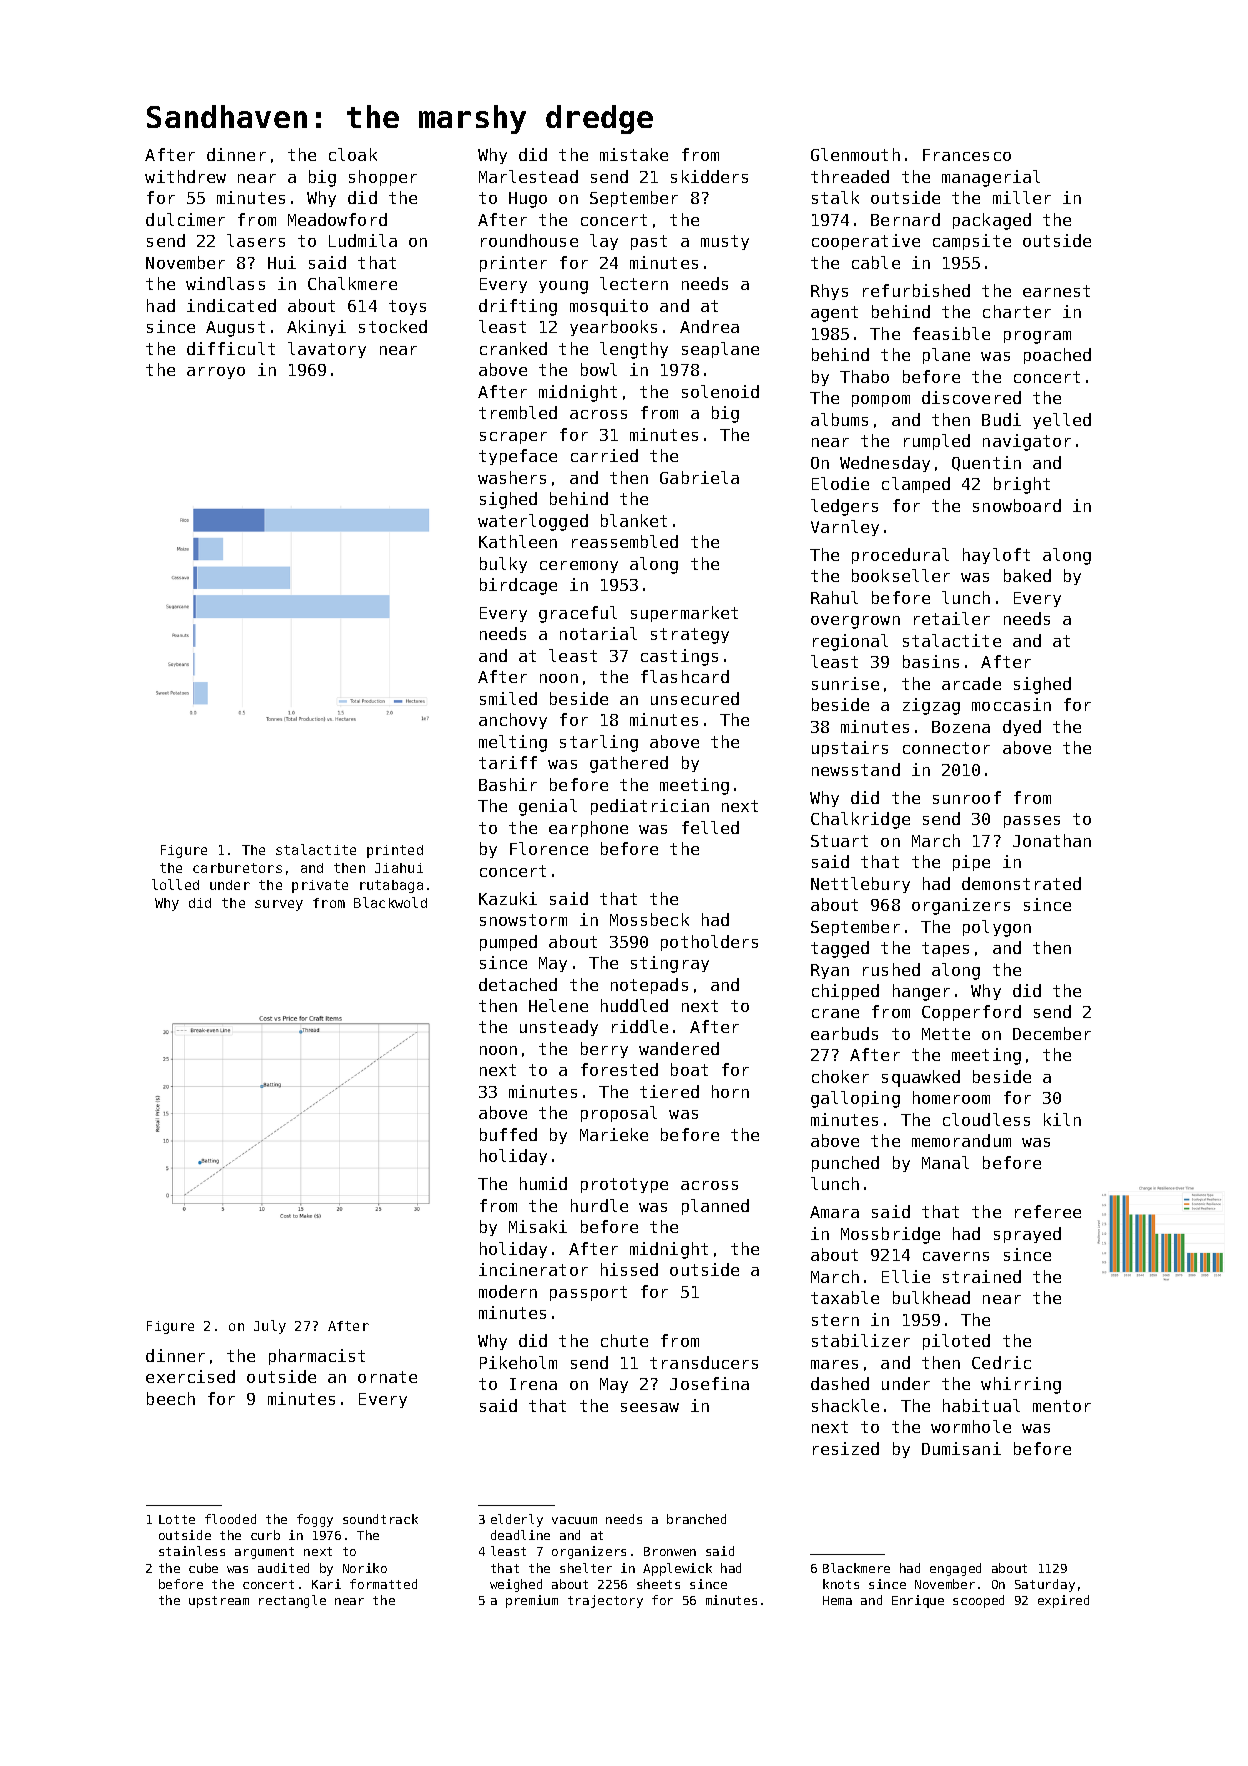  Describe the element at coordinates (946, 748) in the document. I see `connector` at that location.
